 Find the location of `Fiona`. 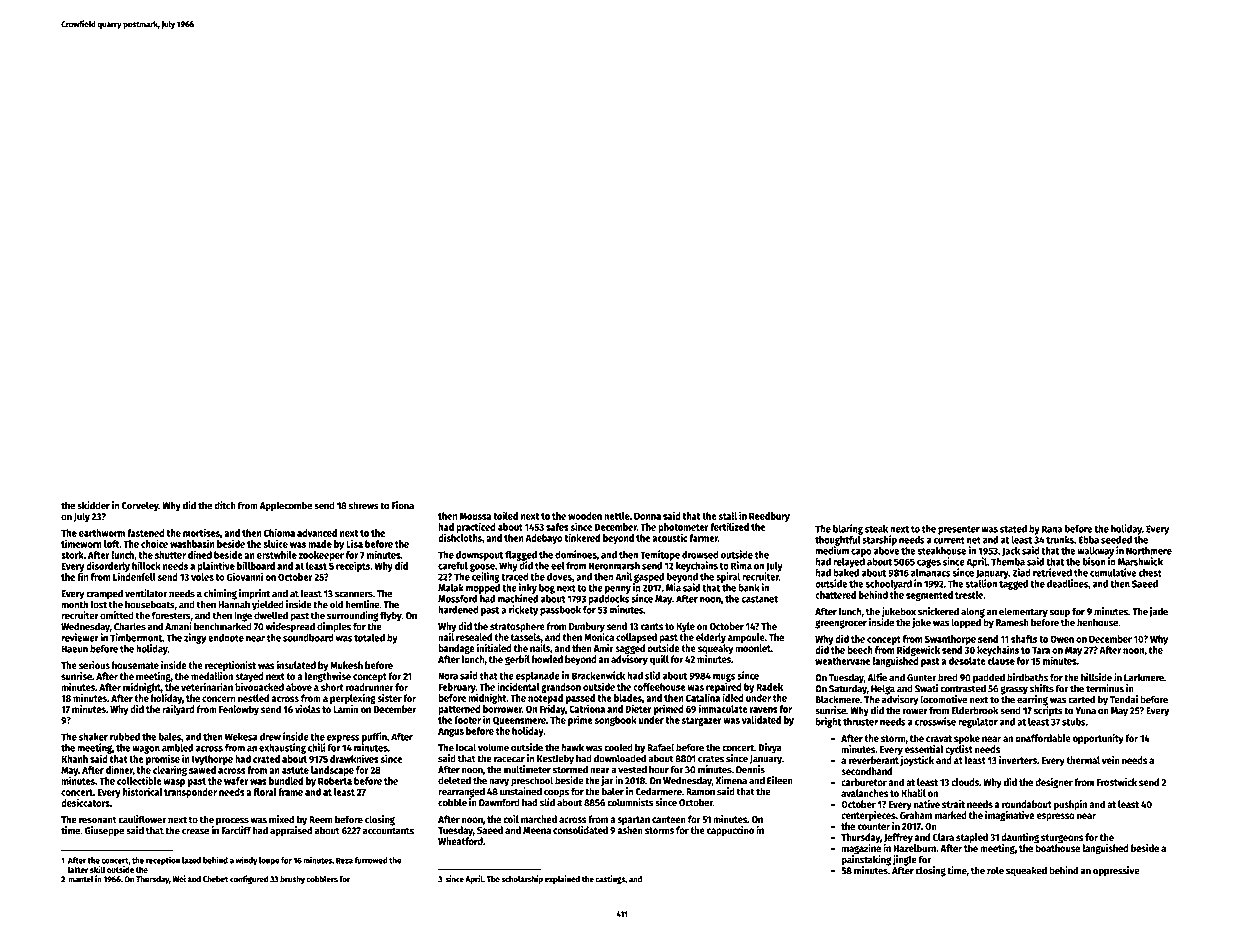

Fiona is located at coordinates (403, 505).
